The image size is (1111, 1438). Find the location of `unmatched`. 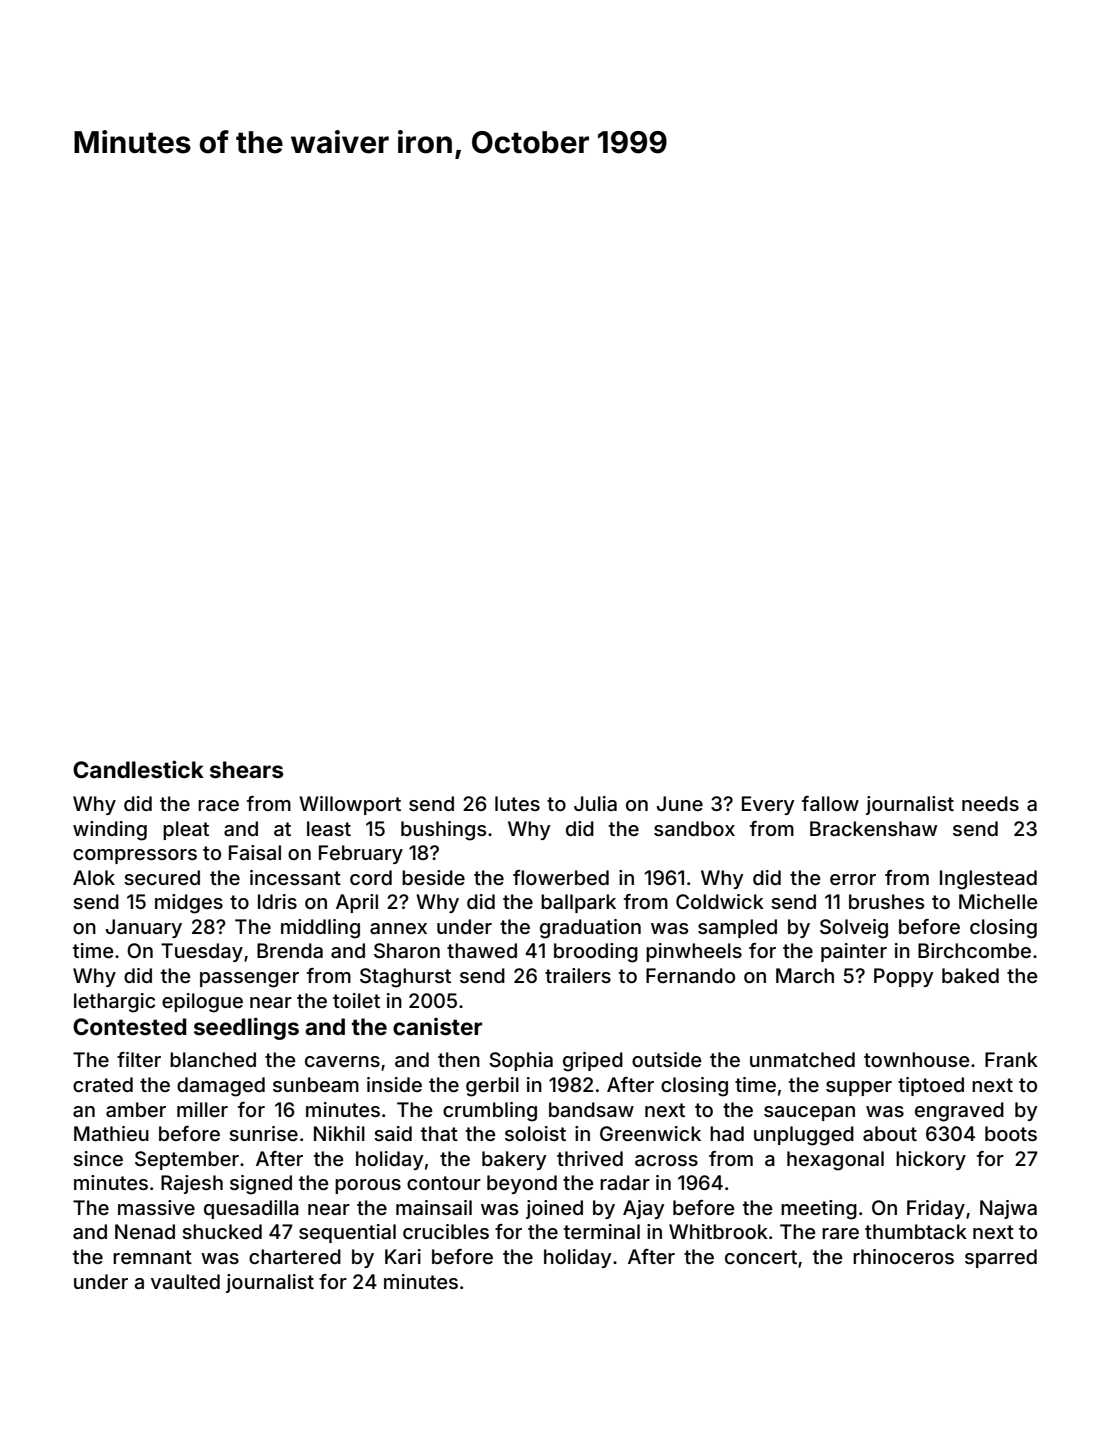

unmatched is located at coordinates (802, 1059).
